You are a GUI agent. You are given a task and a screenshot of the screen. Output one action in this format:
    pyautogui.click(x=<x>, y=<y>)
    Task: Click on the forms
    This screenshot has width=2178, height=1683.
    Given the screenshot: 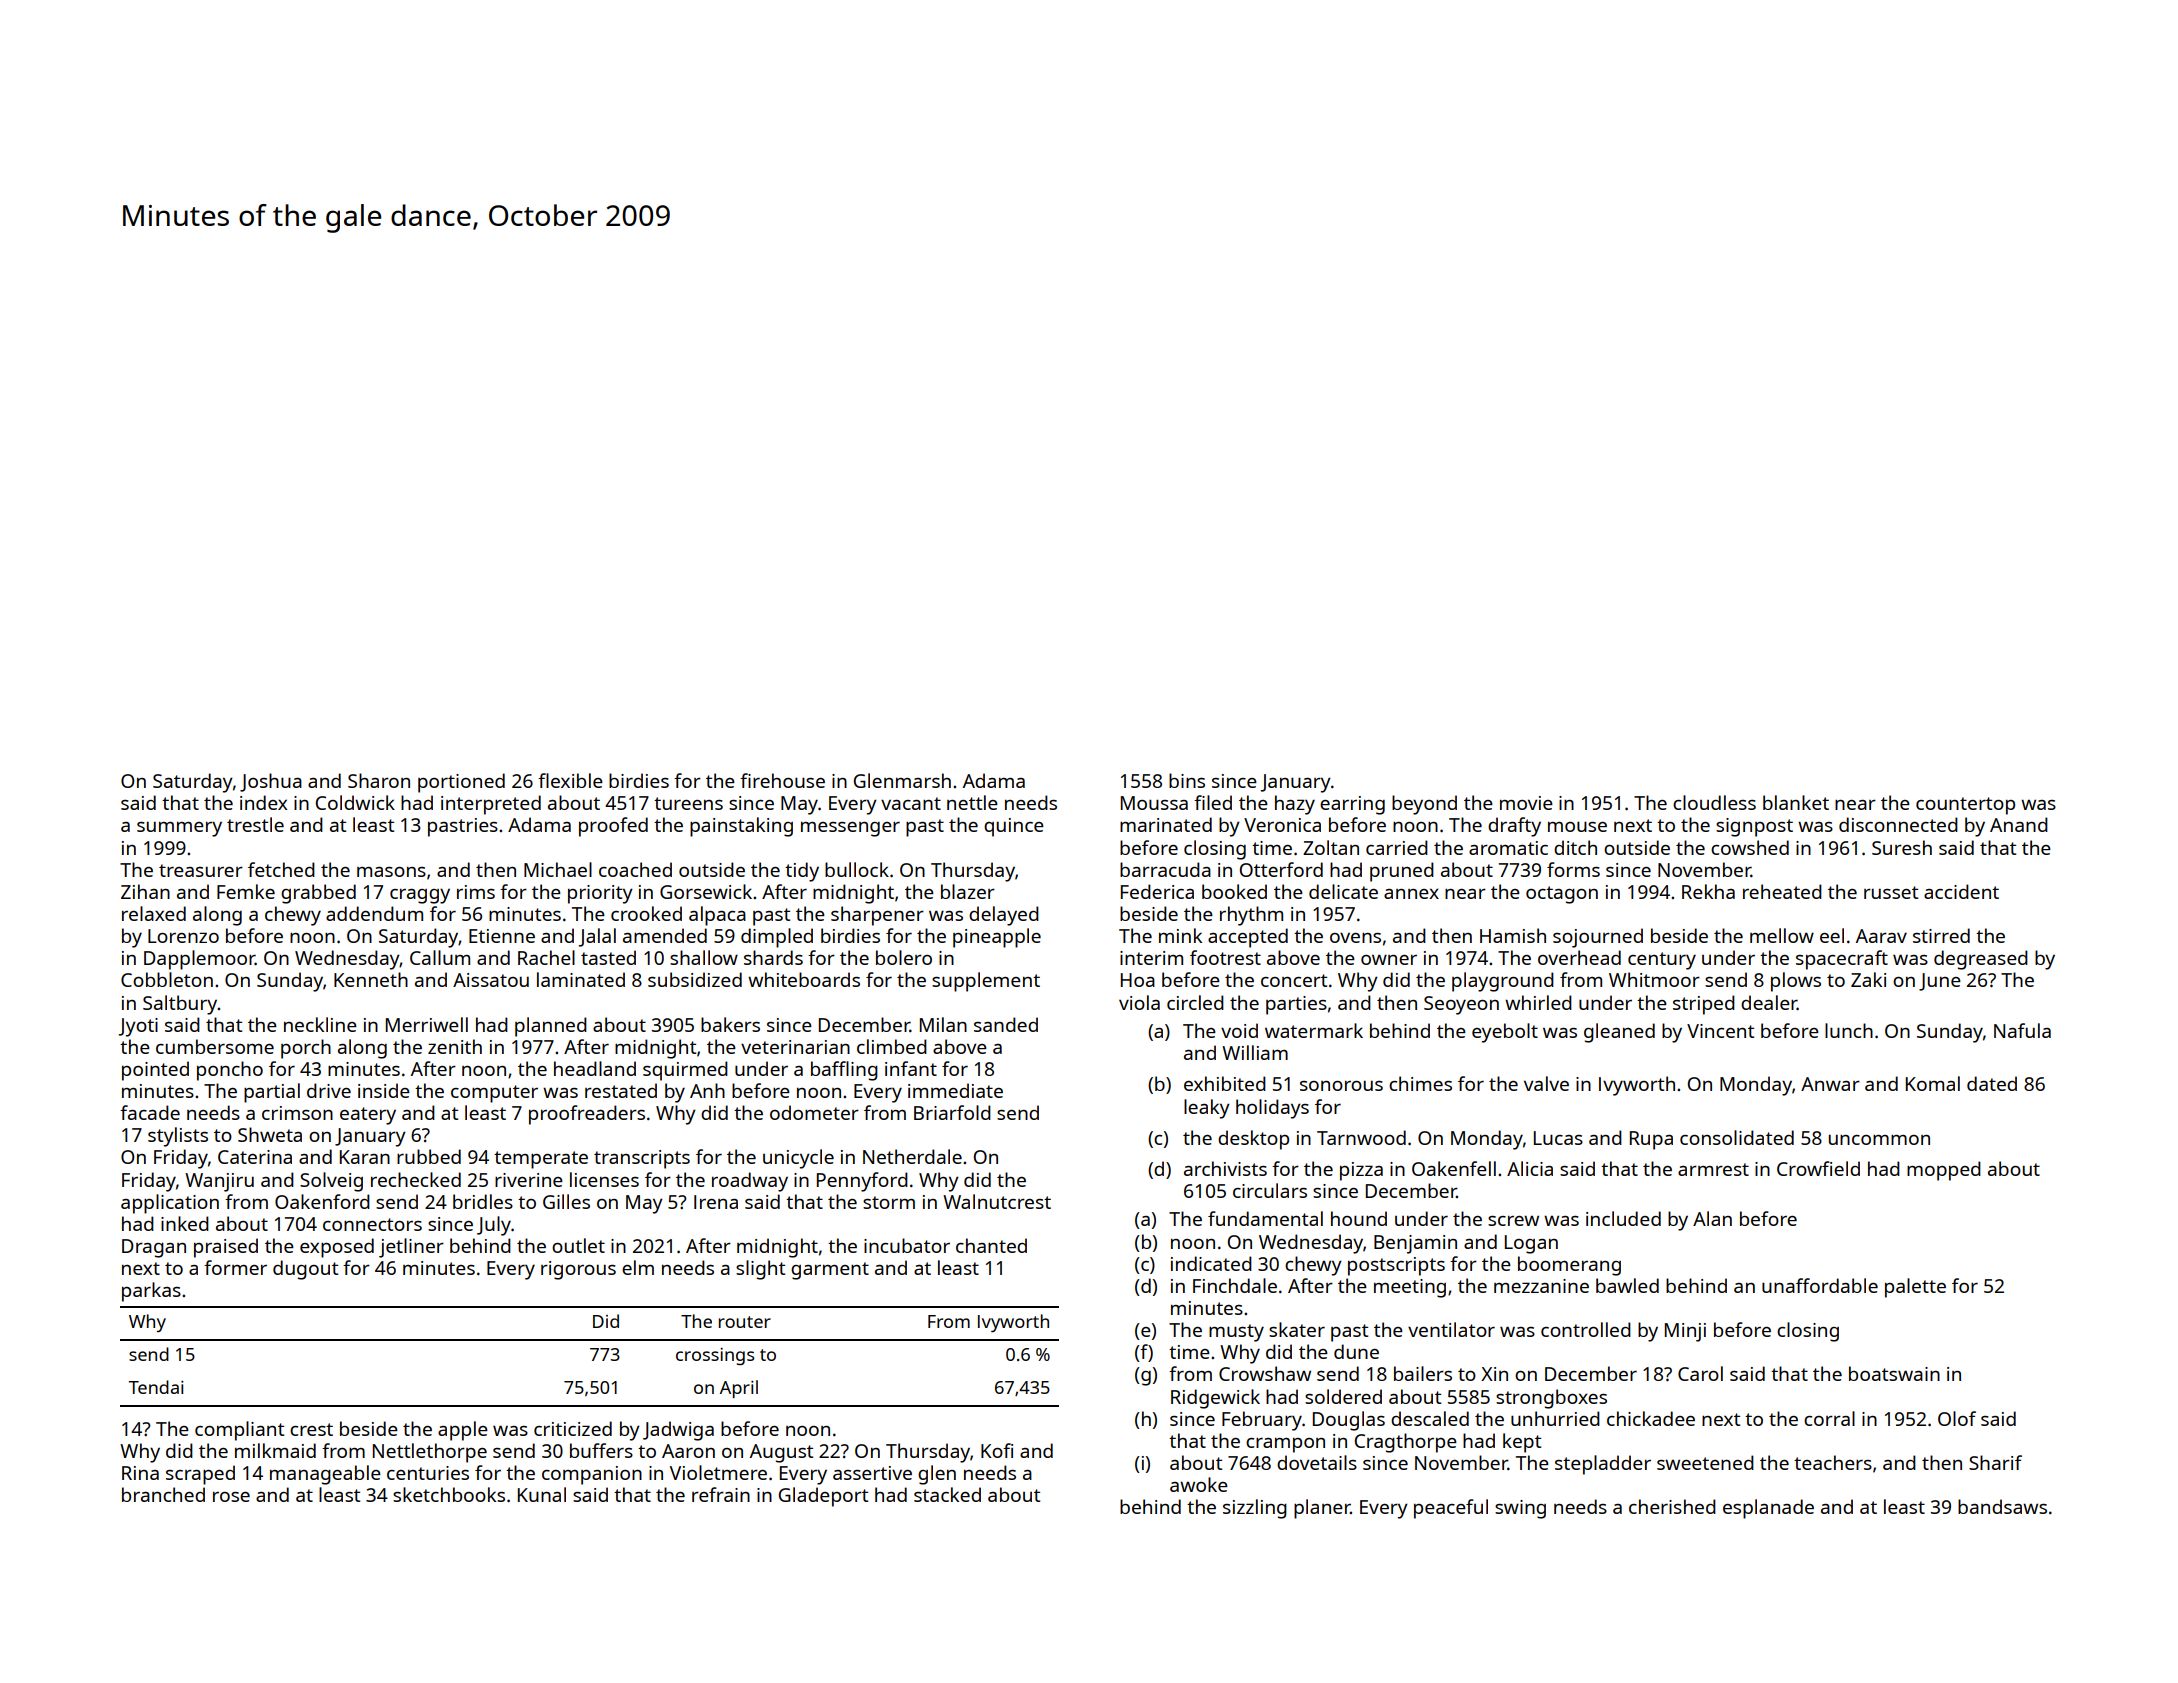 What is the action you would take?
    pyautogui.click(x=1573, y=869)
